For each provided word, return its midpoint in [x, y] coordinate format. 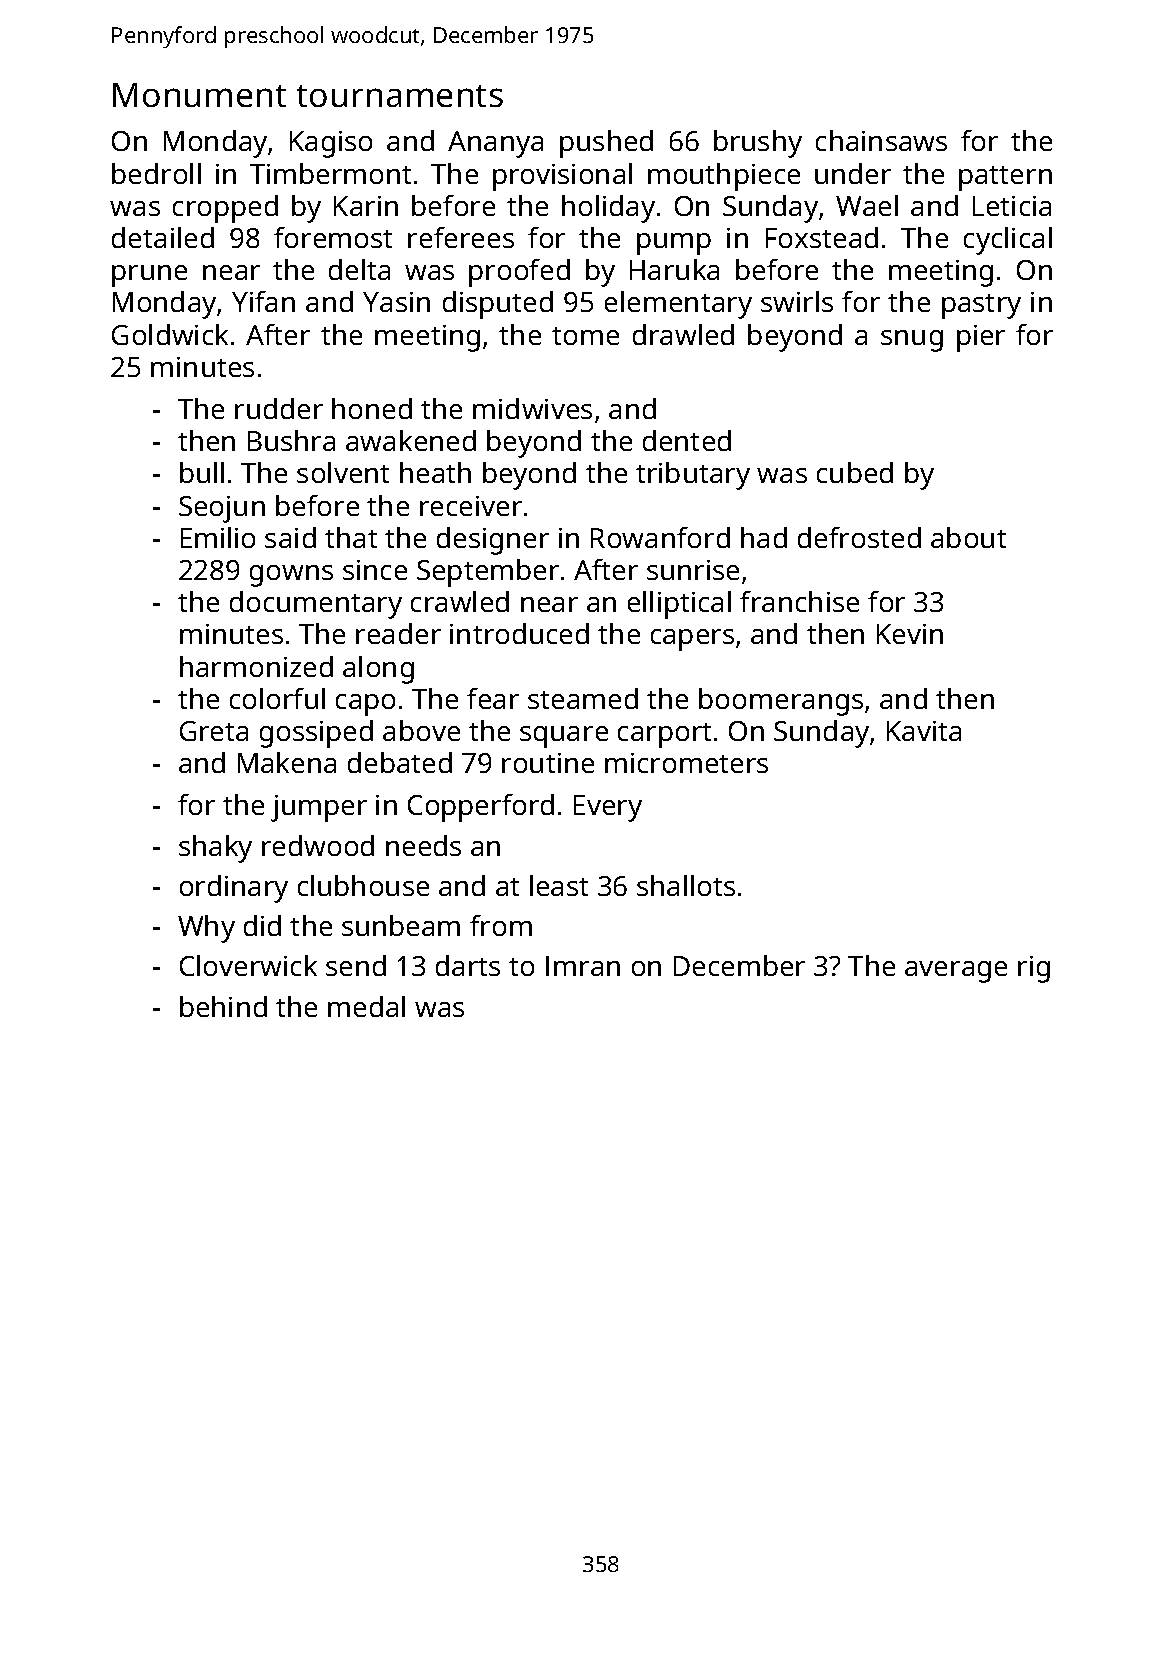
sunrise [693, 570]
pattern [1005, 178]
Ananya [495, 144]
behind [223, 1006]
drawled [683, 334]
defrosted [859, 537]
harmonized [256, 666]
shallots [686, 885]
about [968, 537]
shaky [215, 849]
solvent [343, 472]
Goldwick [170, 334]
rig [1034, 969]
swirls [797, 301]
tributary [693, 476]
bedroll [156, 173]
